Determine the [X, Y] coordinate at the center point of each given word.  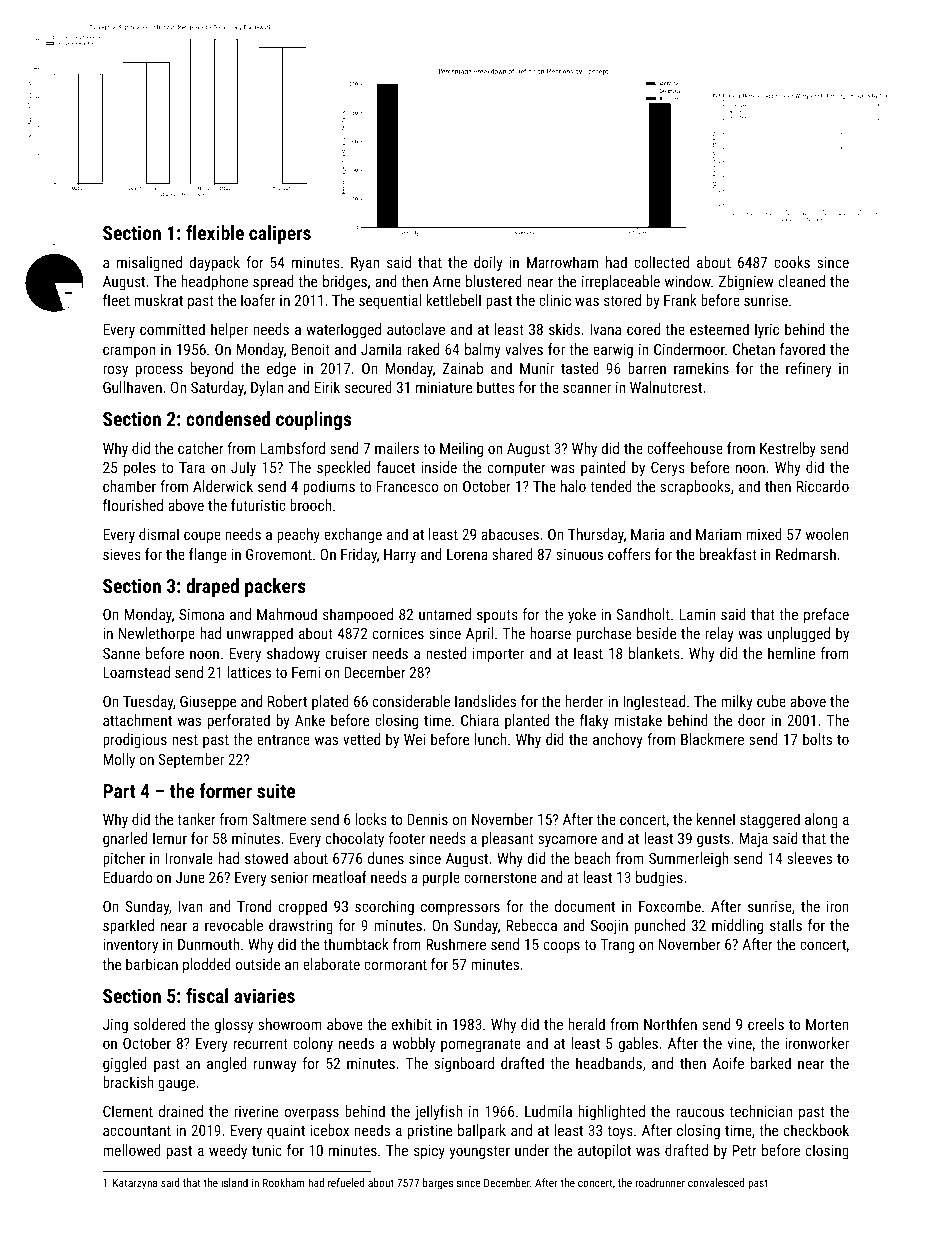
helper [229, 330]
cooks [792, 262]
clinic [555, 300]
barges [438, 1184]
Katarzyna [135, 1184]
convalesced [716, 1182]
